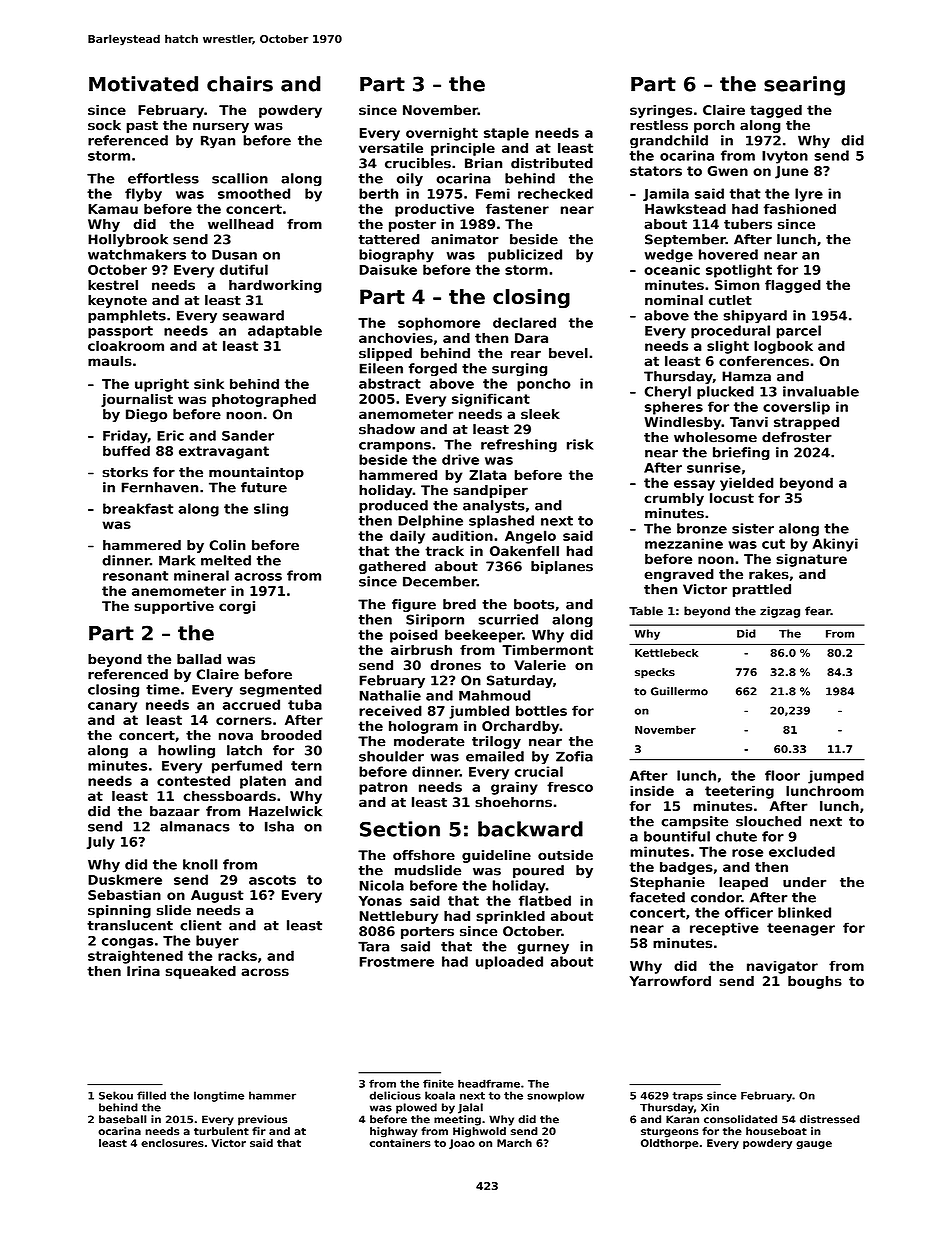 This screenshot has height=1233, width=952. I want to click on lyre, so click(809, 195).
